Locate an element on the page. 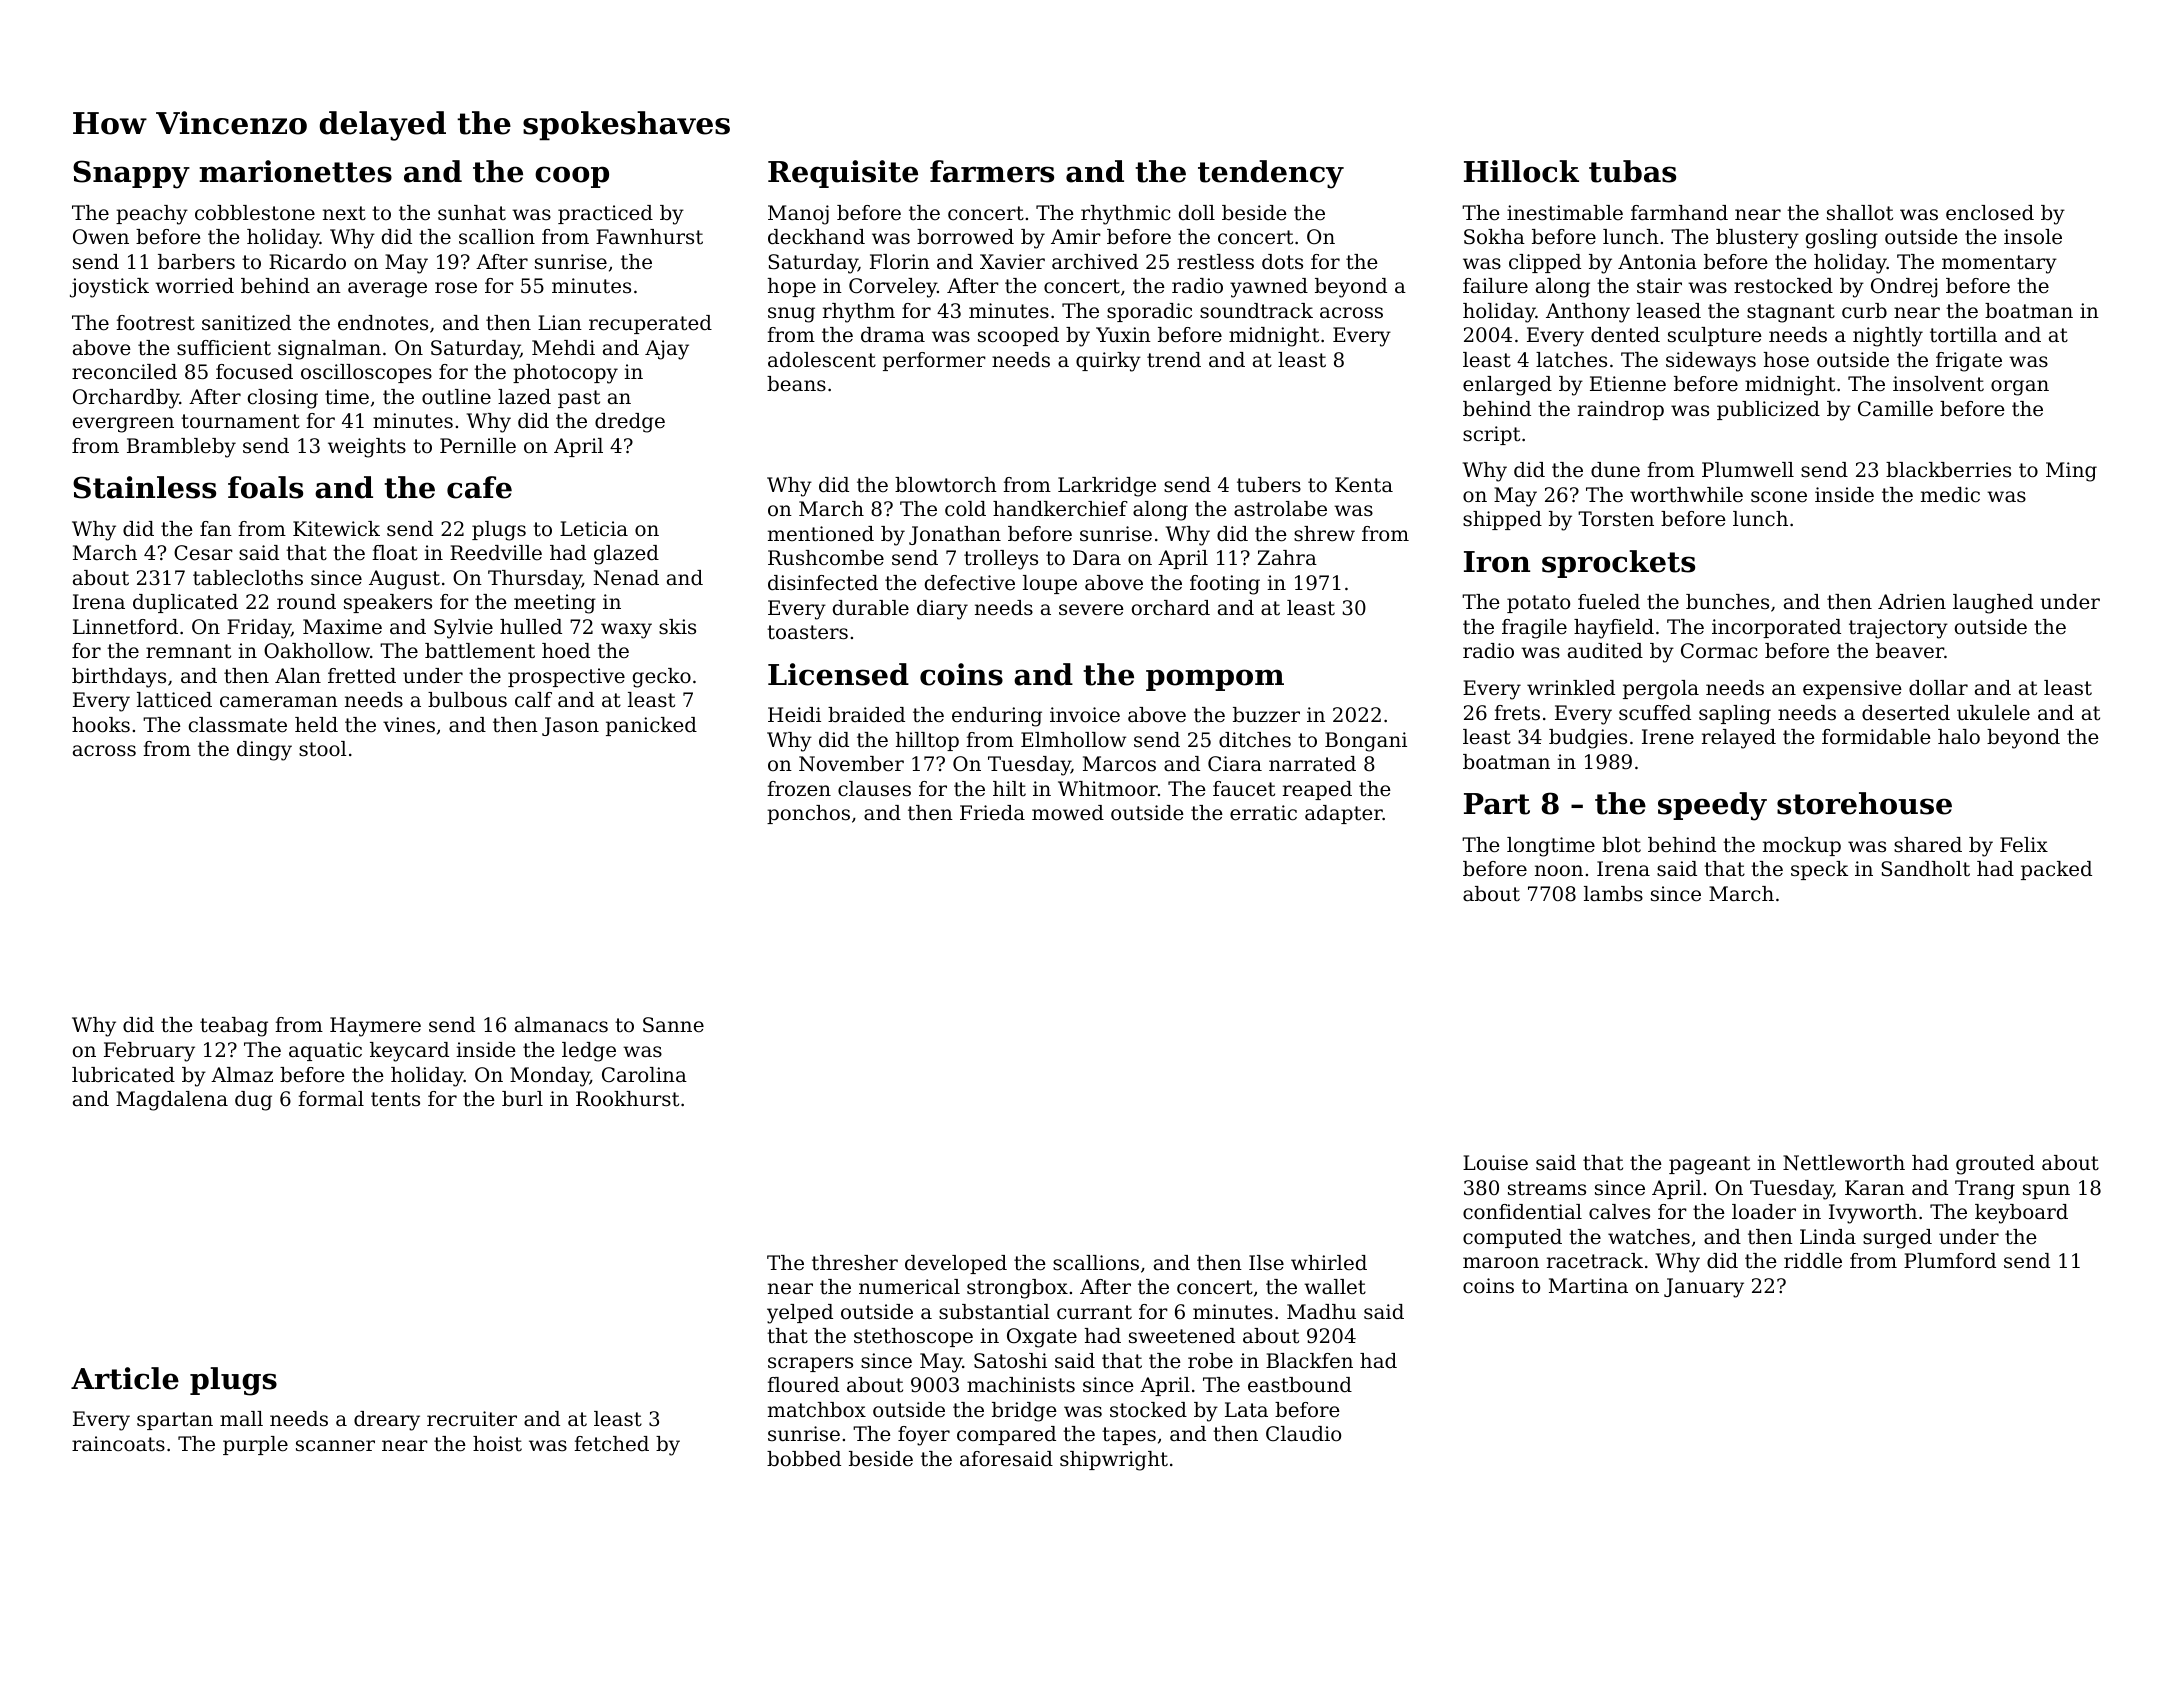  bulbous is located at coordinates (467, 700).
